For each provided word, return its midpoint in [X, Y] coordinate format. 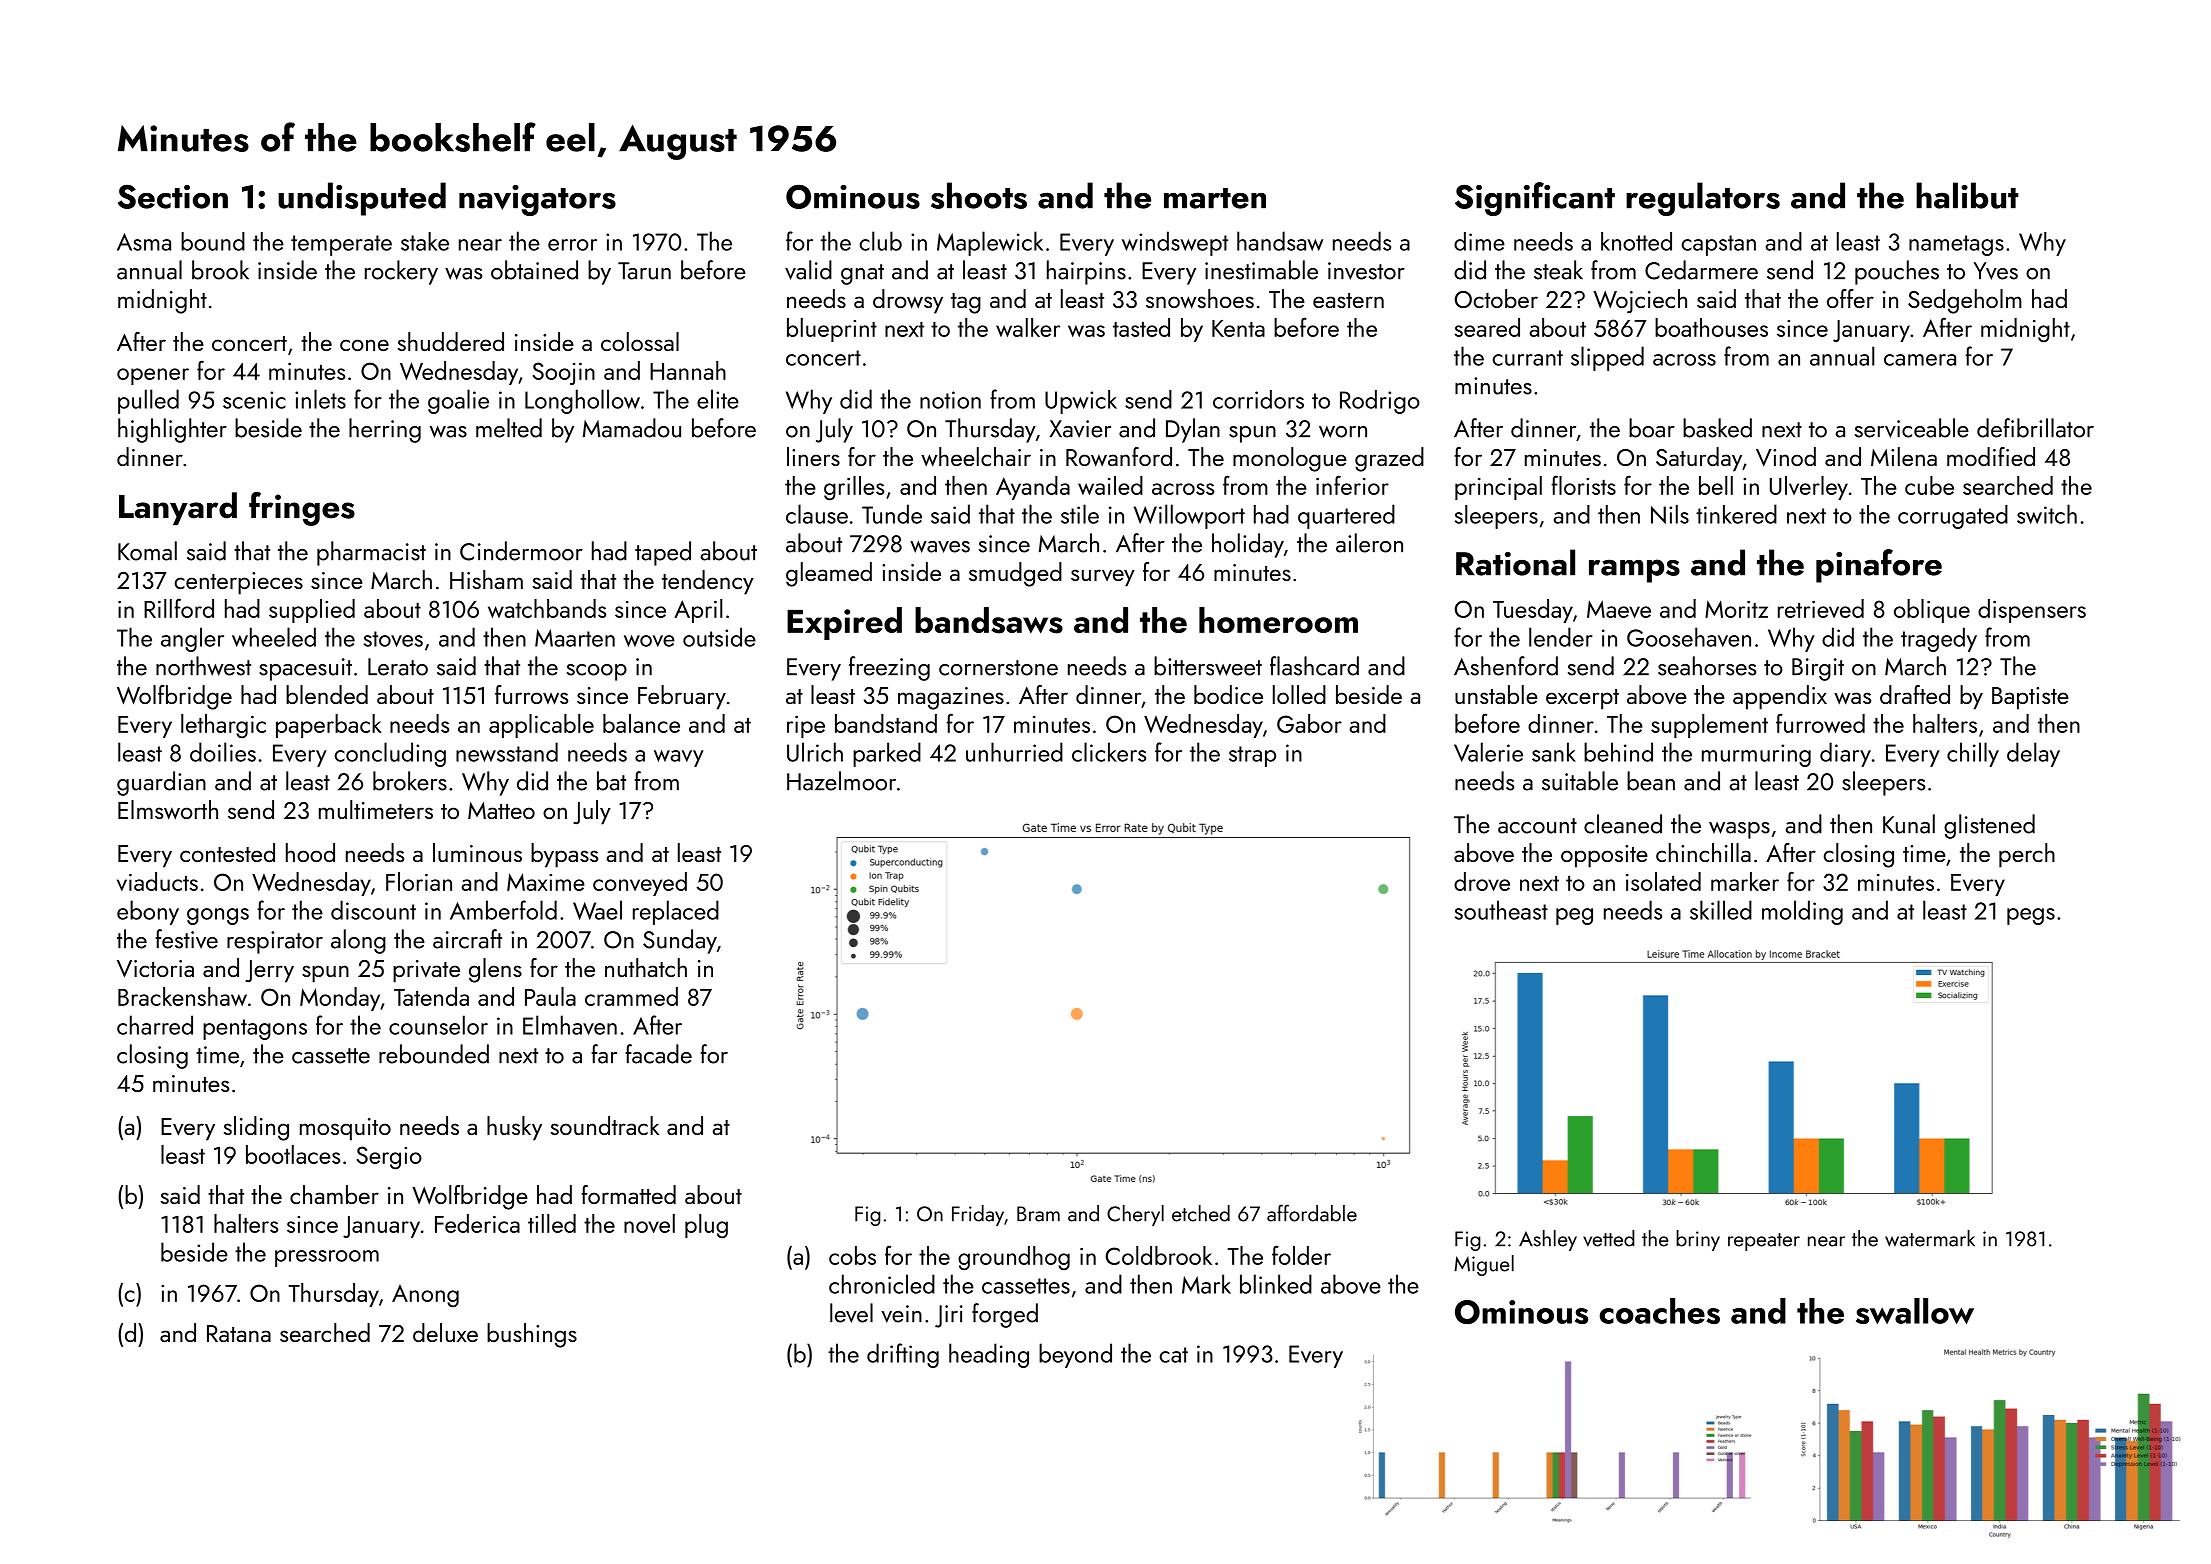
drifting [903, 1355]
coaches [1660, 1311]
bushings [532, 1335]
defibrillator [2035, 428]
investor [1366, 271]
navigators [537, 200]
